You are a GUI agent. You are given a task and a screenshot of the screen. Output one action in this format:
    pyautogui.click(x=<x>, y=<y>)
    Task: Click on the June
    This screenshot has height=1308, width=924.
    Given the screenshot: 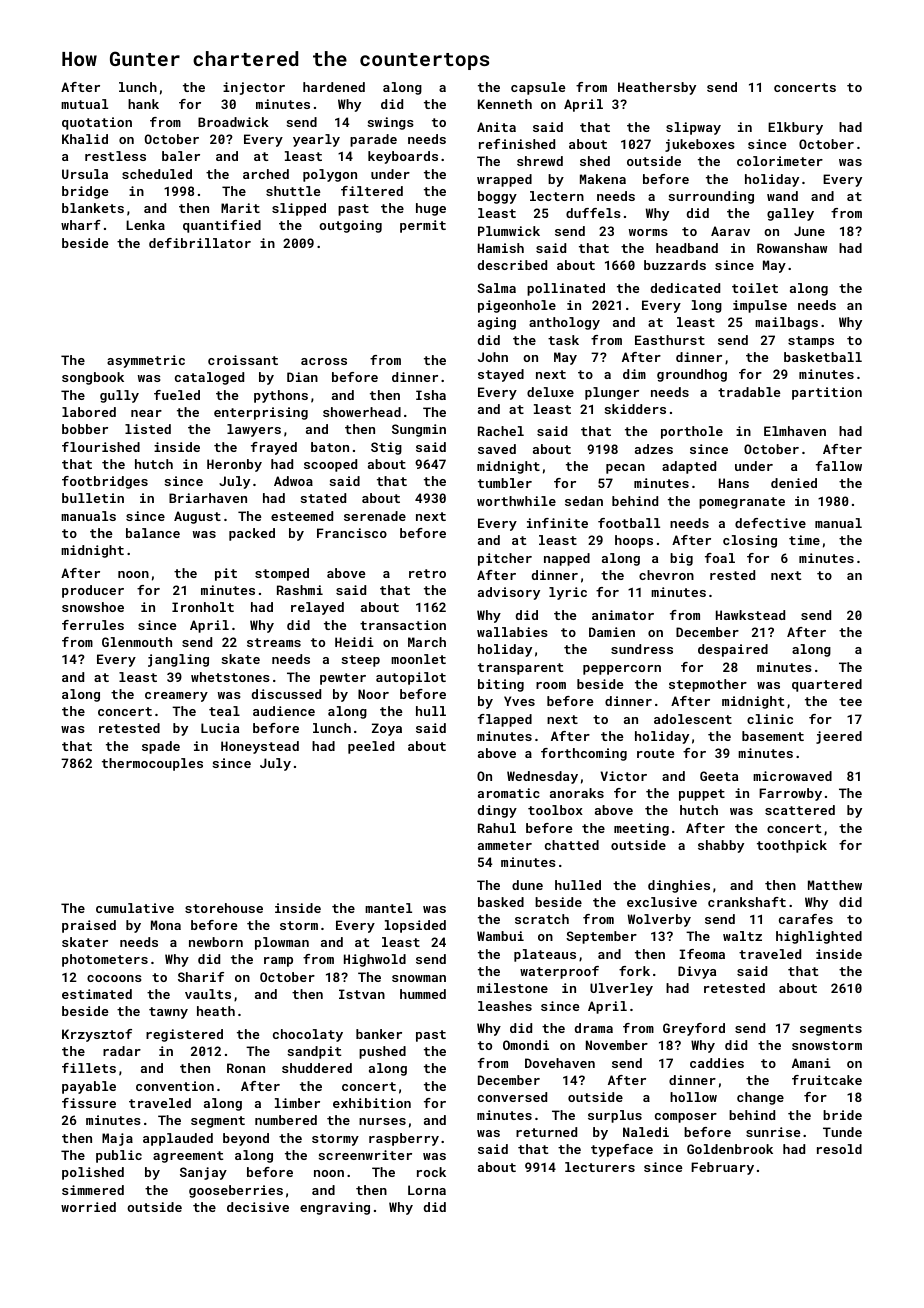 What is the action you would take?
    pyautogui.click(x=809, y=231)
